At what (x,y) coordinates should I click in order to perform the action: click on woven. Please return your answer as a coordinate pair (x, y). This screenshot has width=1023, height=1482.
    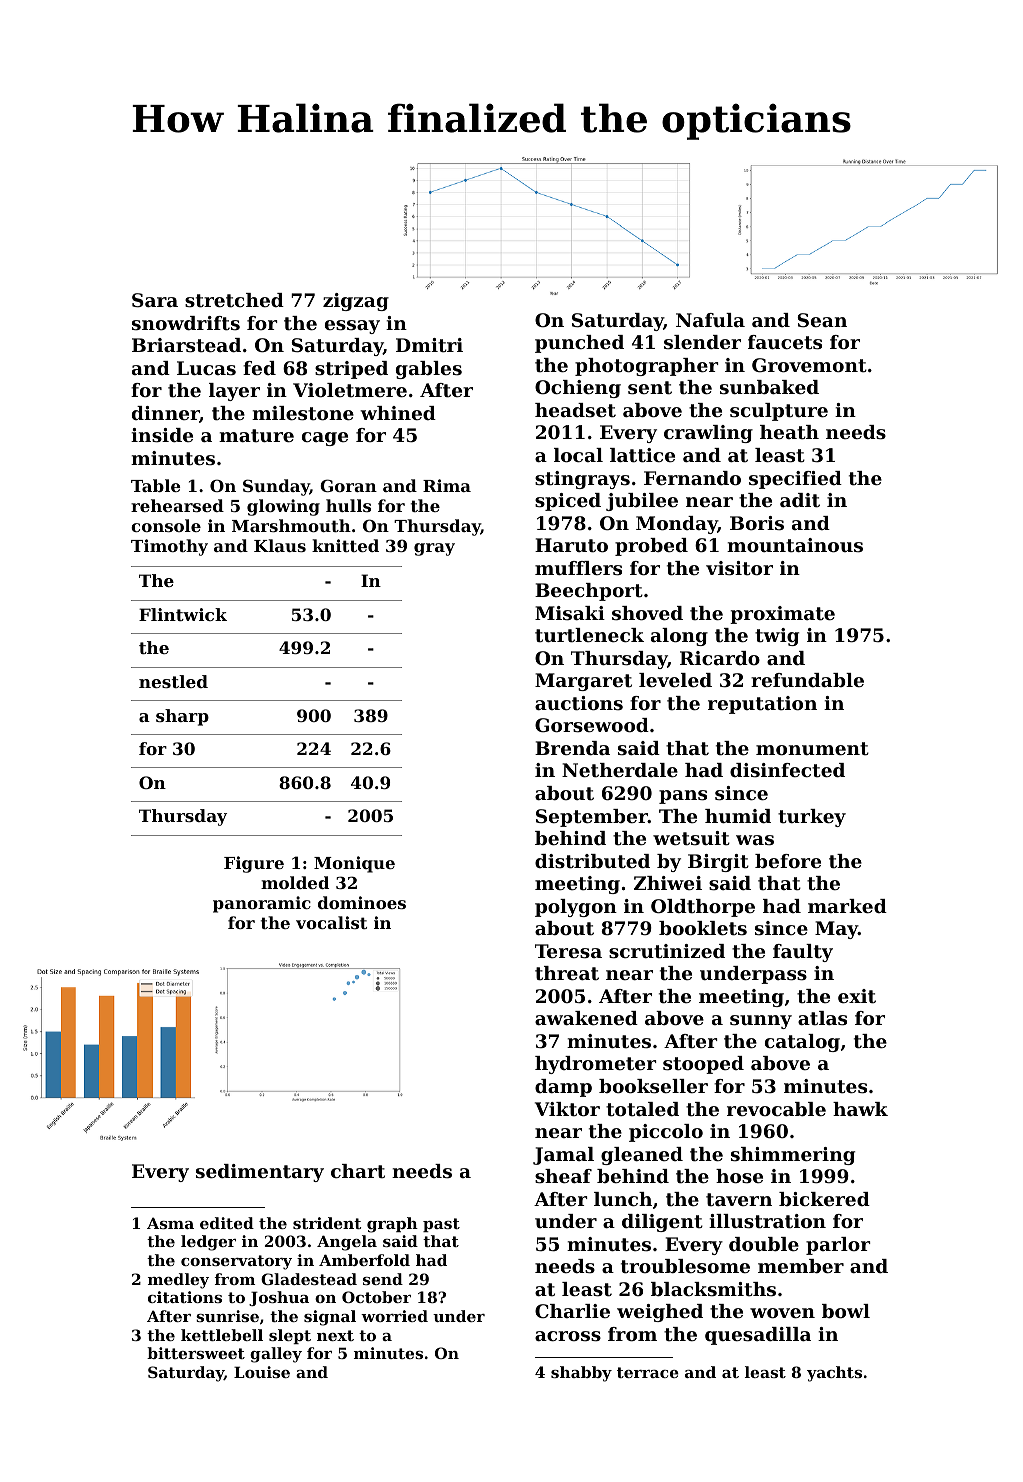
    Looking at the image, I should click on (782, 1313).
